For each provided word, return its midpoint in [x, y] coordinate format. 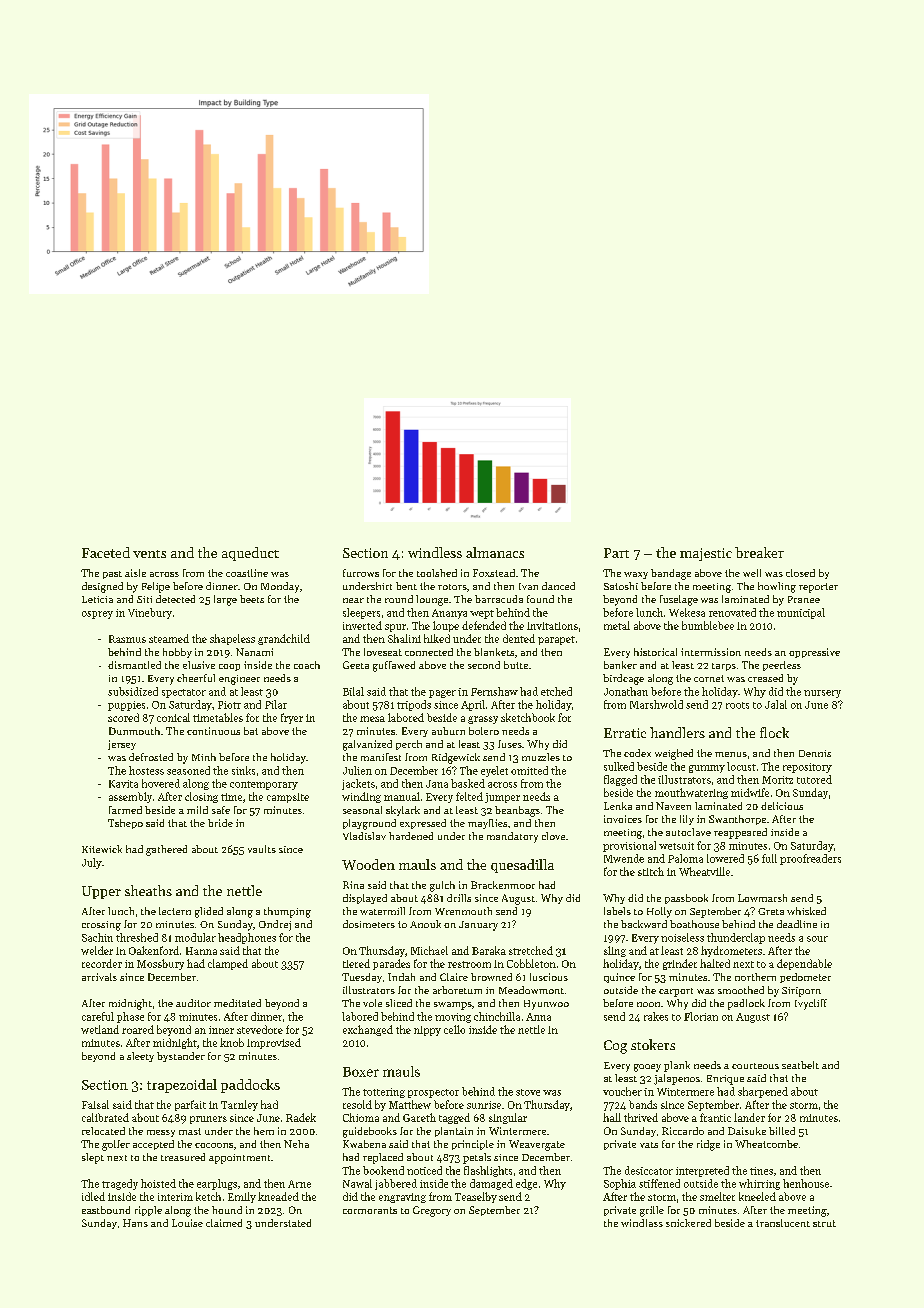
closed [800, 573]
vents [149, 554]
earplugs [217, 1184]
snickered [688, 1223]
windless [435, 552]
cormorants [370, 1210]
